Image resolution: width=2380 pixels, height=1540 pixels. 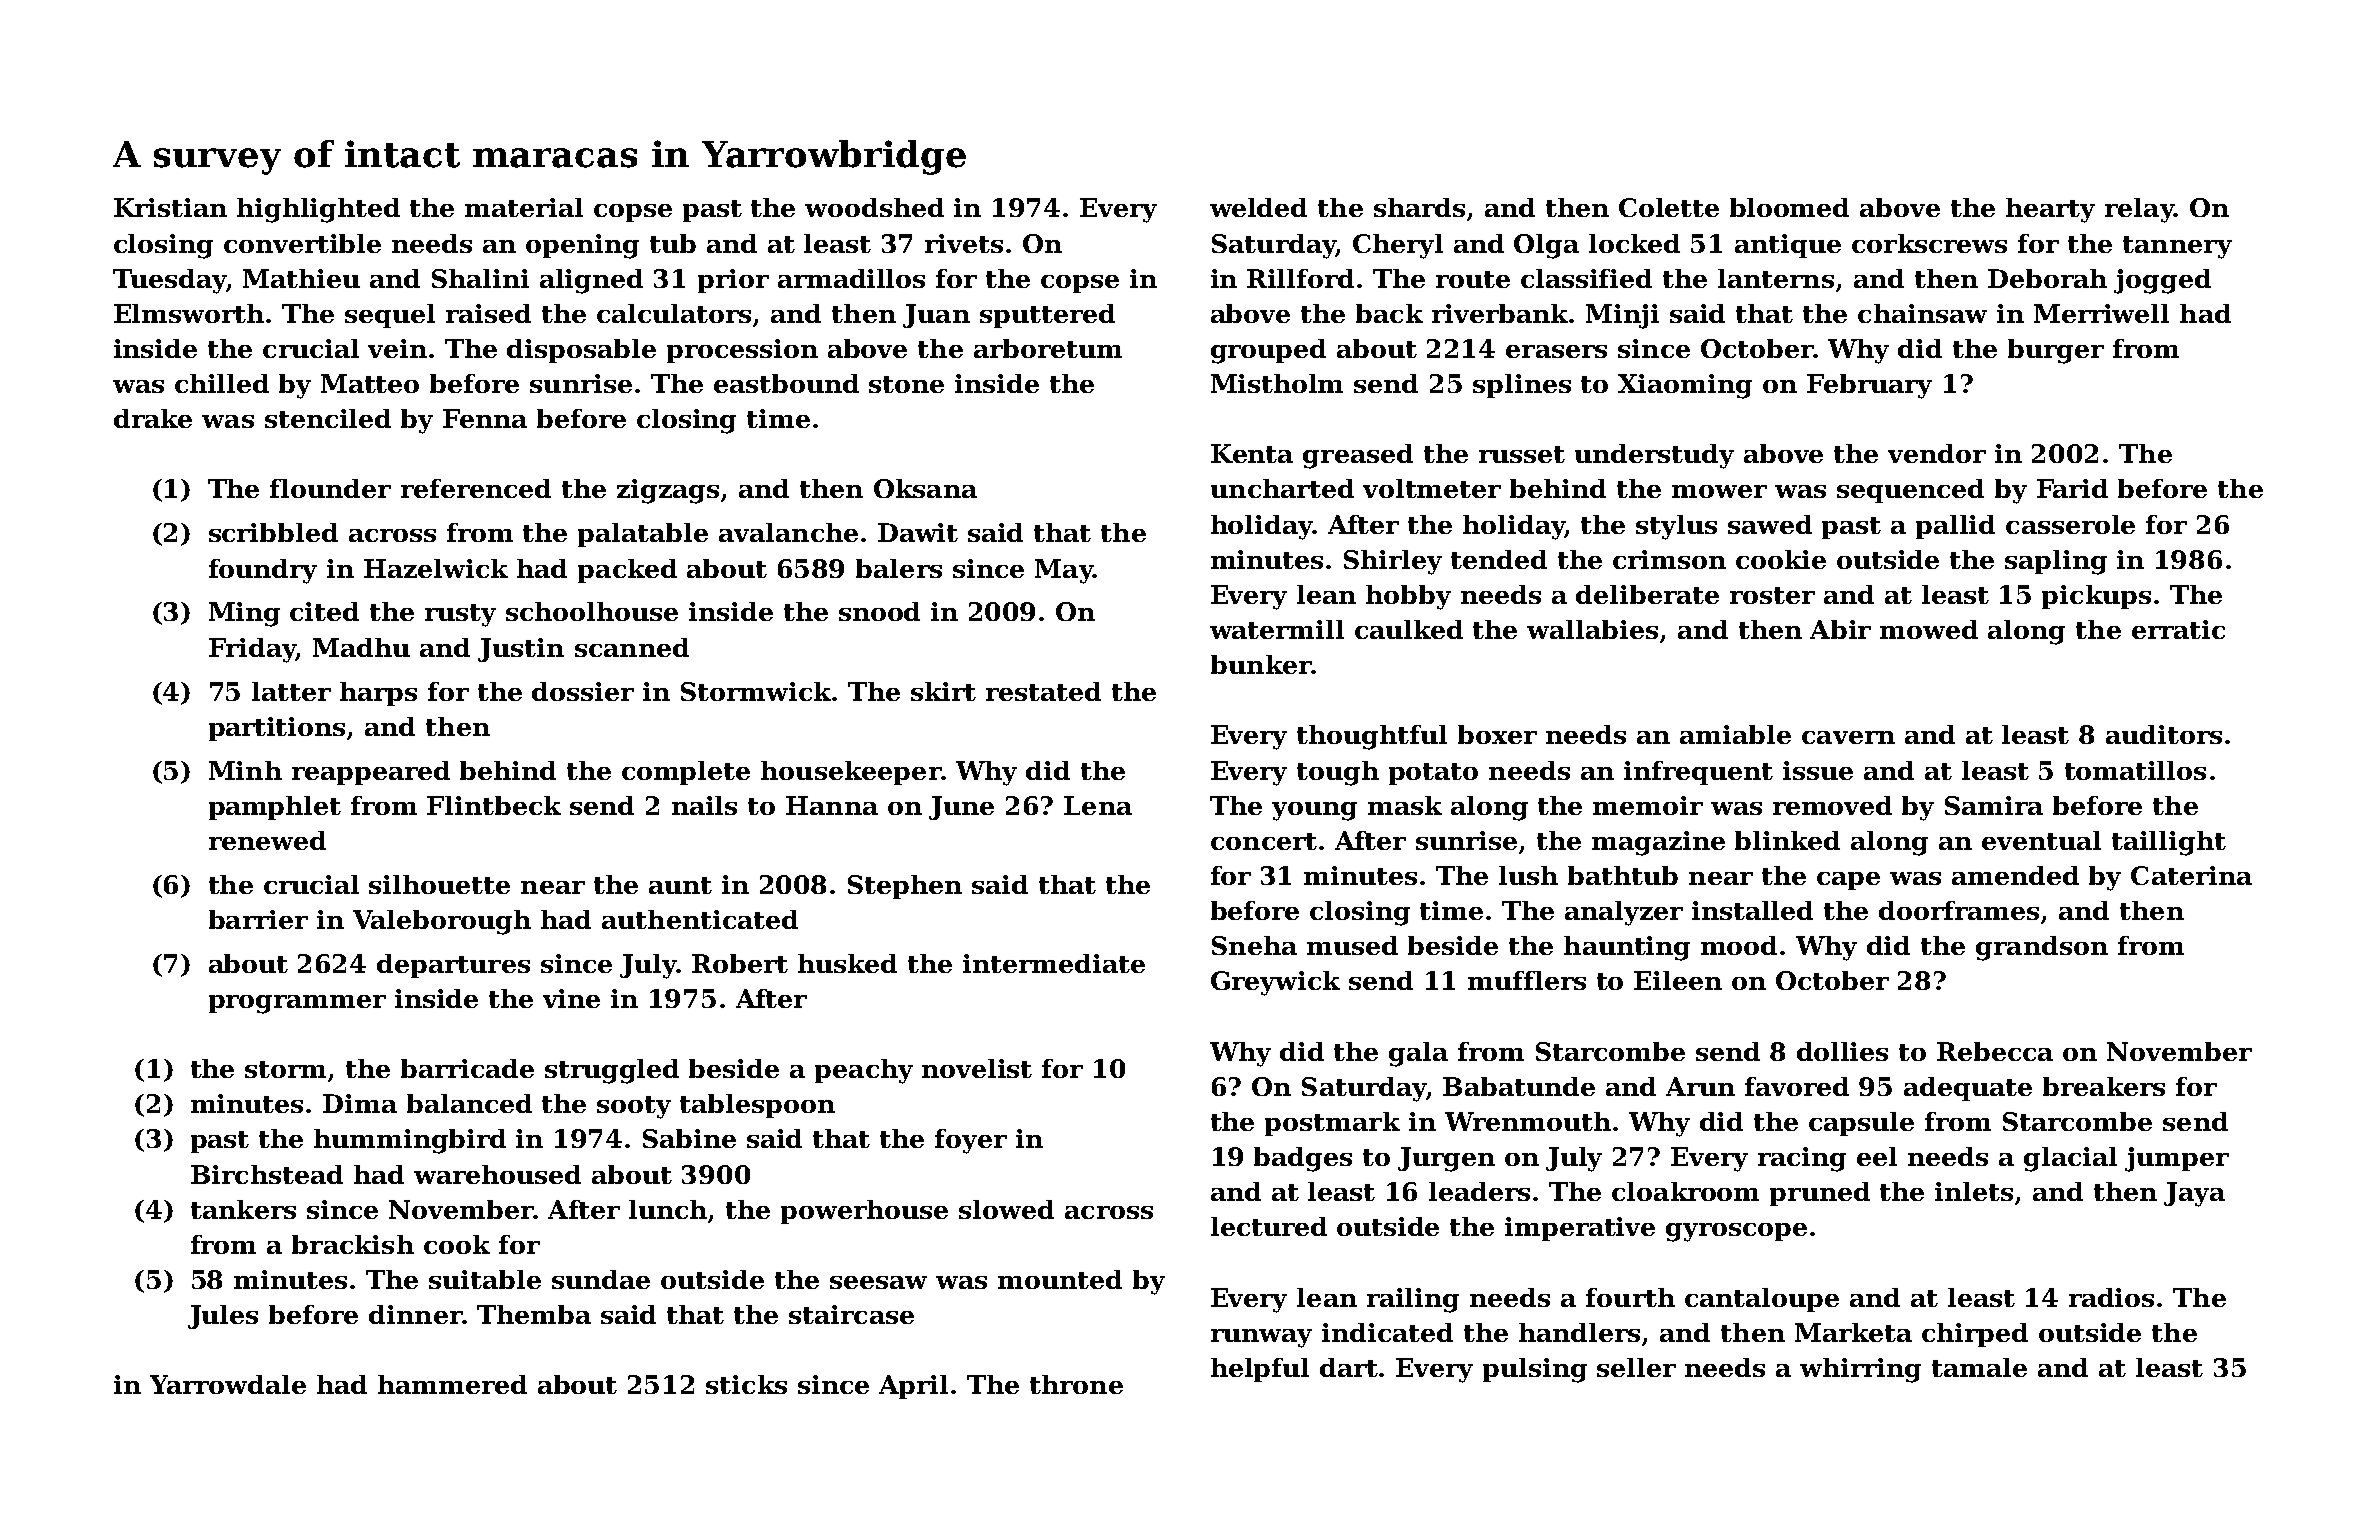 What do you see at coordinates (1910, 491) in the screenshot?
I see `sequenced` at bounding box center [1910, 491].
